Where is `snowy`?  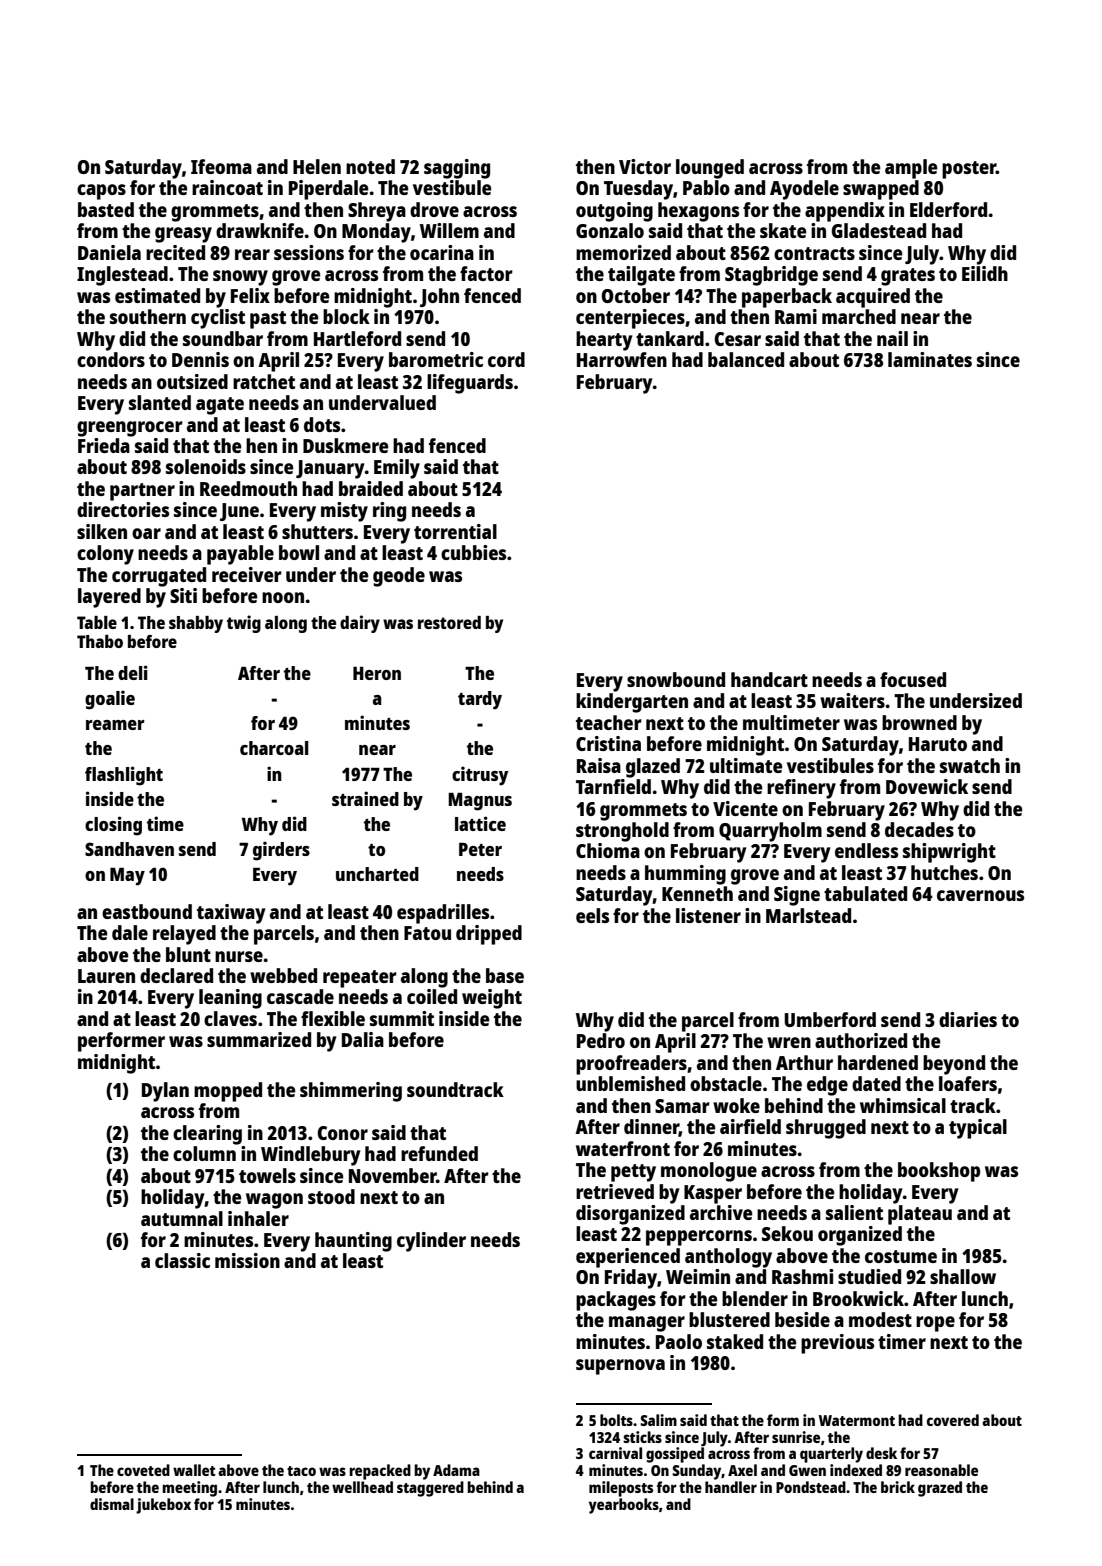
snowy is located at coordinates (240, 278).
